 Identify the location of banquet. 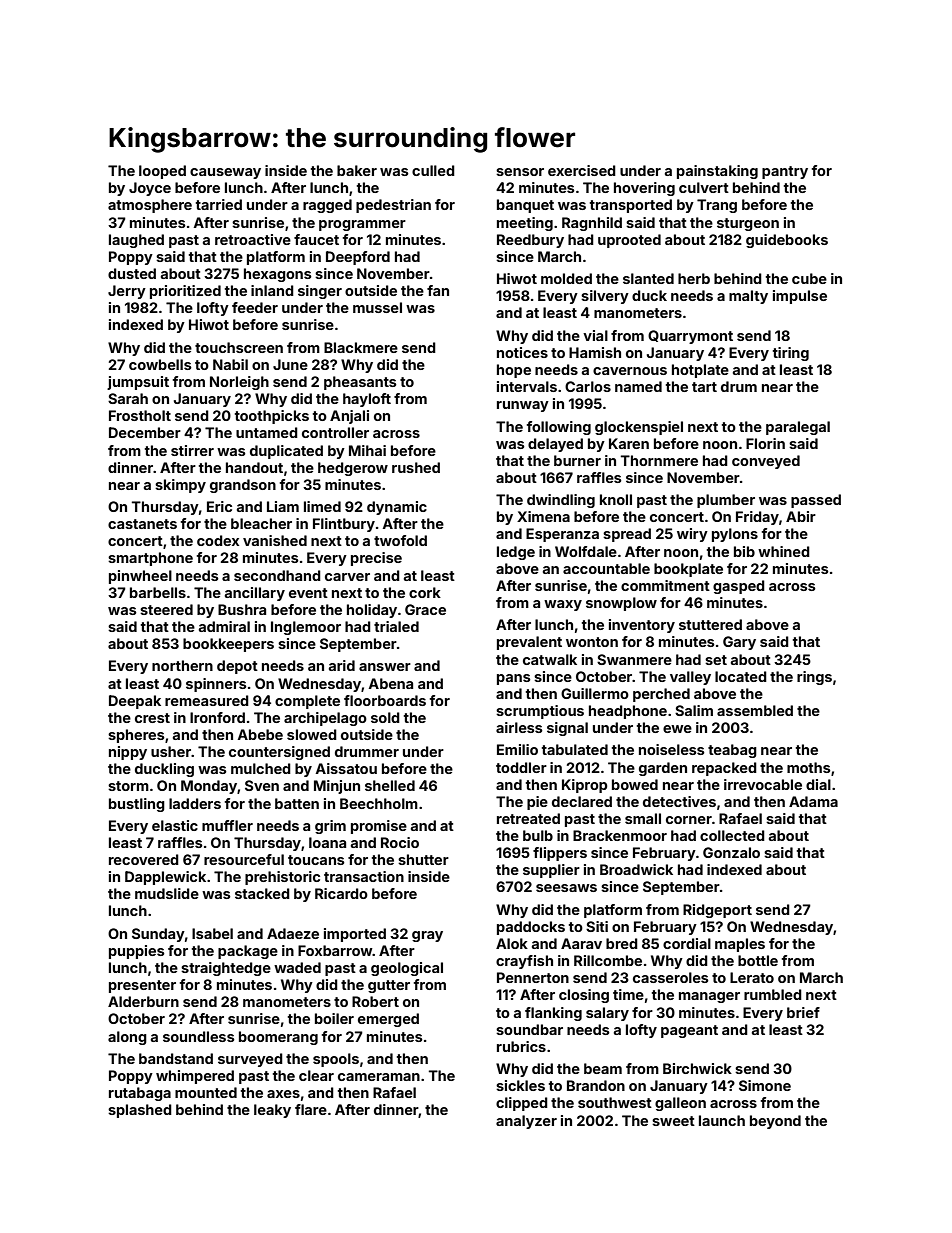
(525, 206).
